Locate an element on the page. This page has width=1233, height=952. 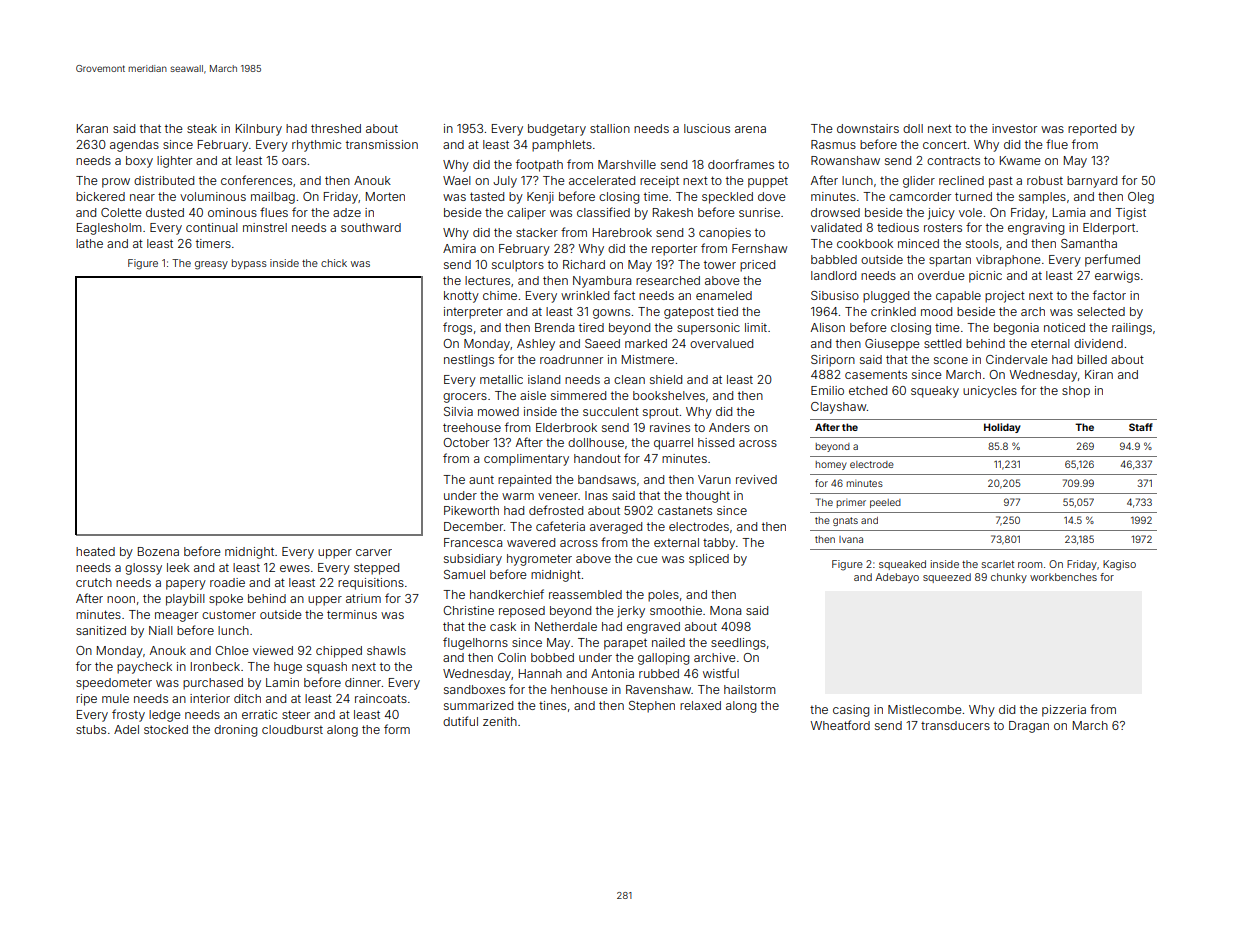
Dragan is located at coordinates (1029, 727).
